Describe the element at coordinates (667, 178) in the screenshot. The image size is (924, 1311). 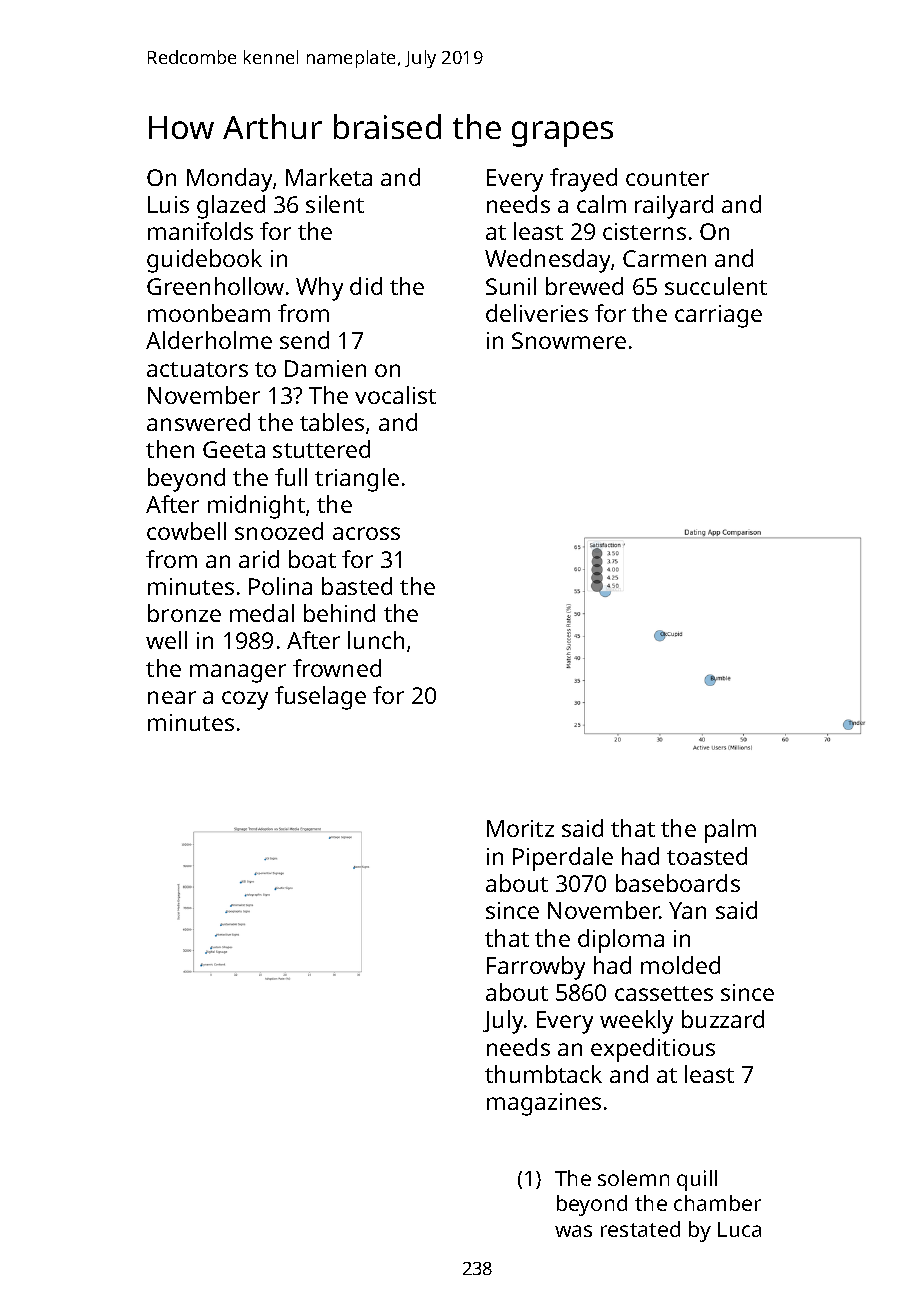
I see `counter` at that location.
